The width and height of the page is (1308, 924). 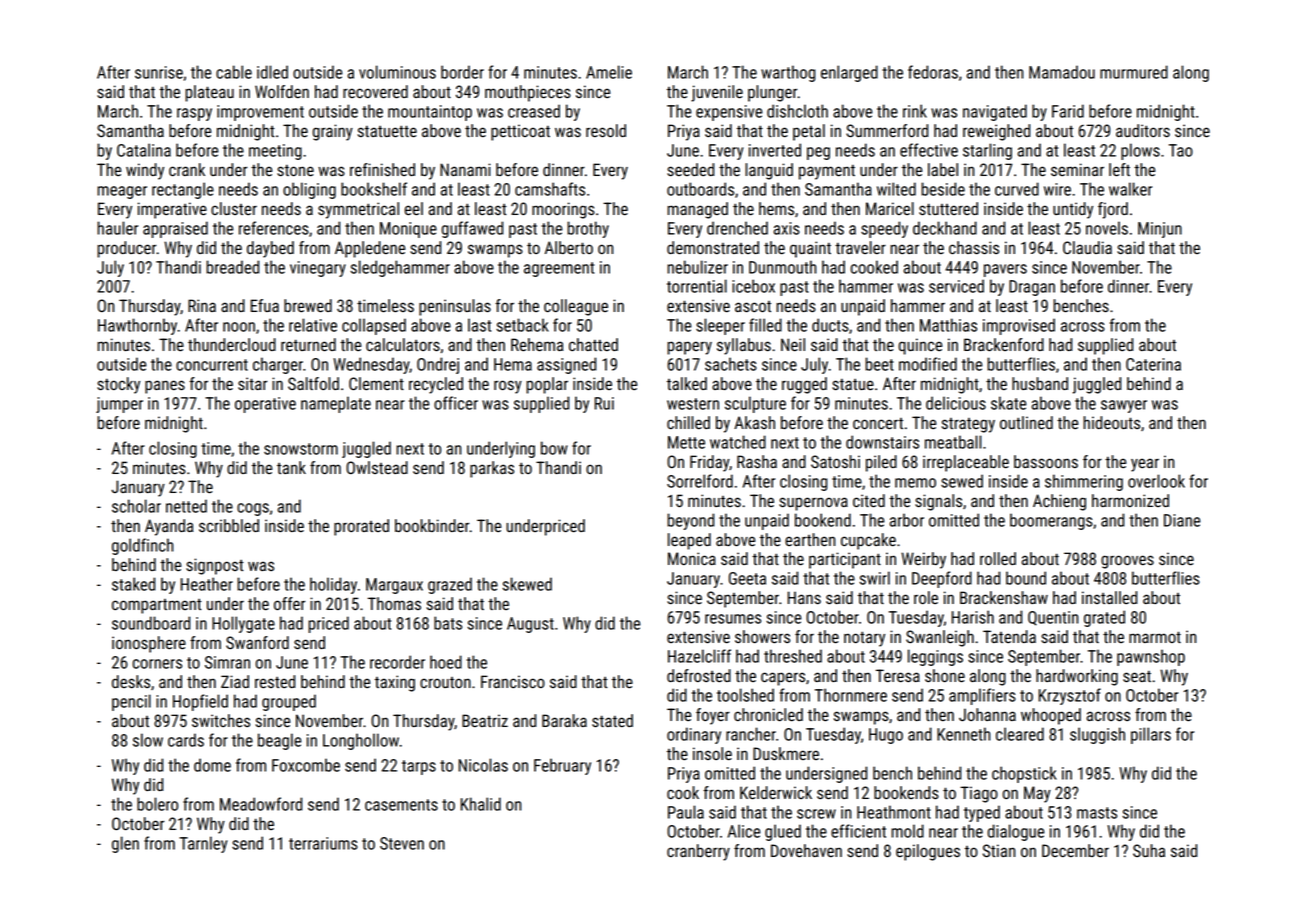 I want to click on cranberry, so click(x=698, y=852).
